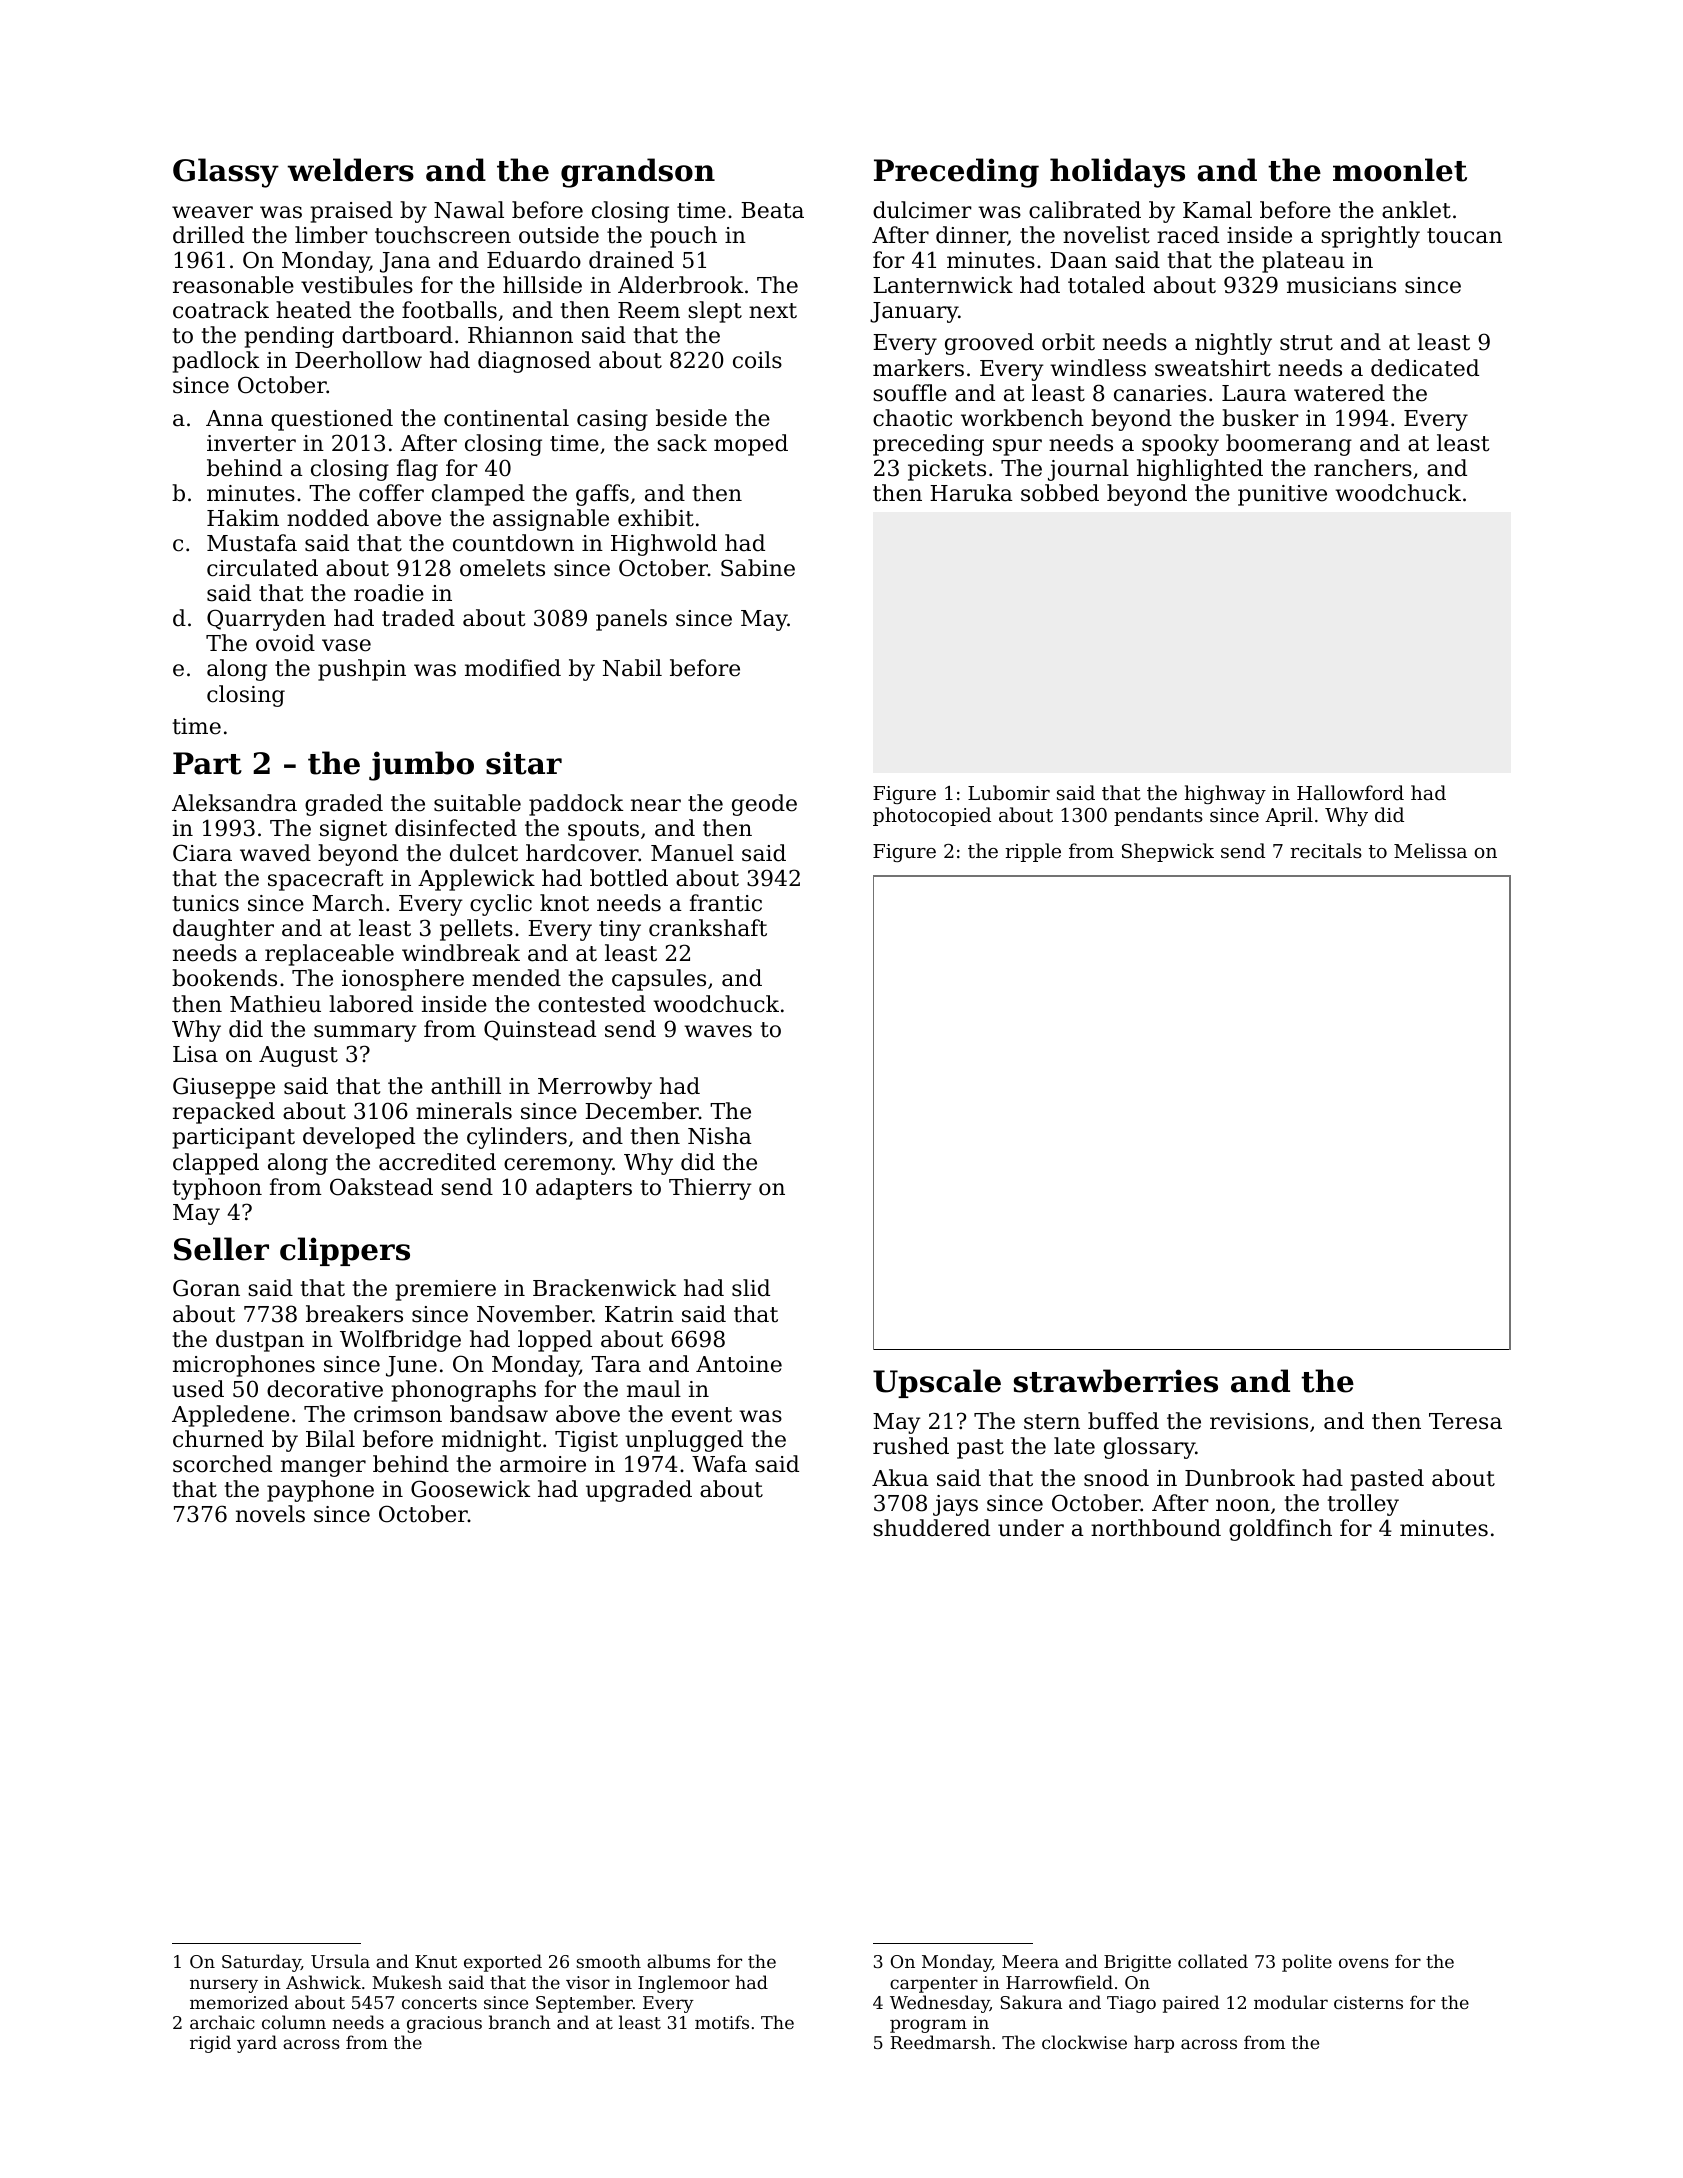 Image resolution: width=1683 pixels, height=2178 pixels. What do you see at coordinates (912, 418) in the image?
I see `chaotic` at bounding box center [912, 418].
